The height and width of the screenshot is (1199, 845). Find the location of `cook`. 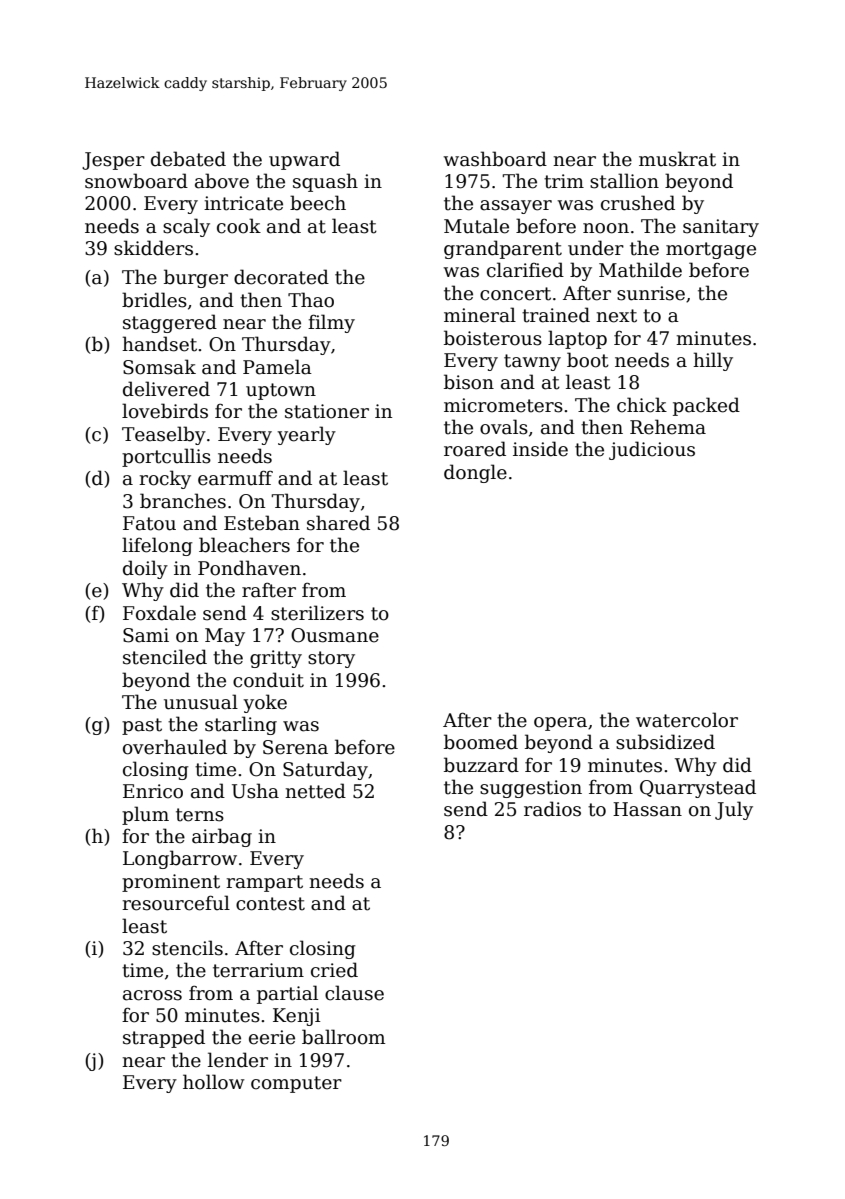

cook is located at coordinates (239, 226).
